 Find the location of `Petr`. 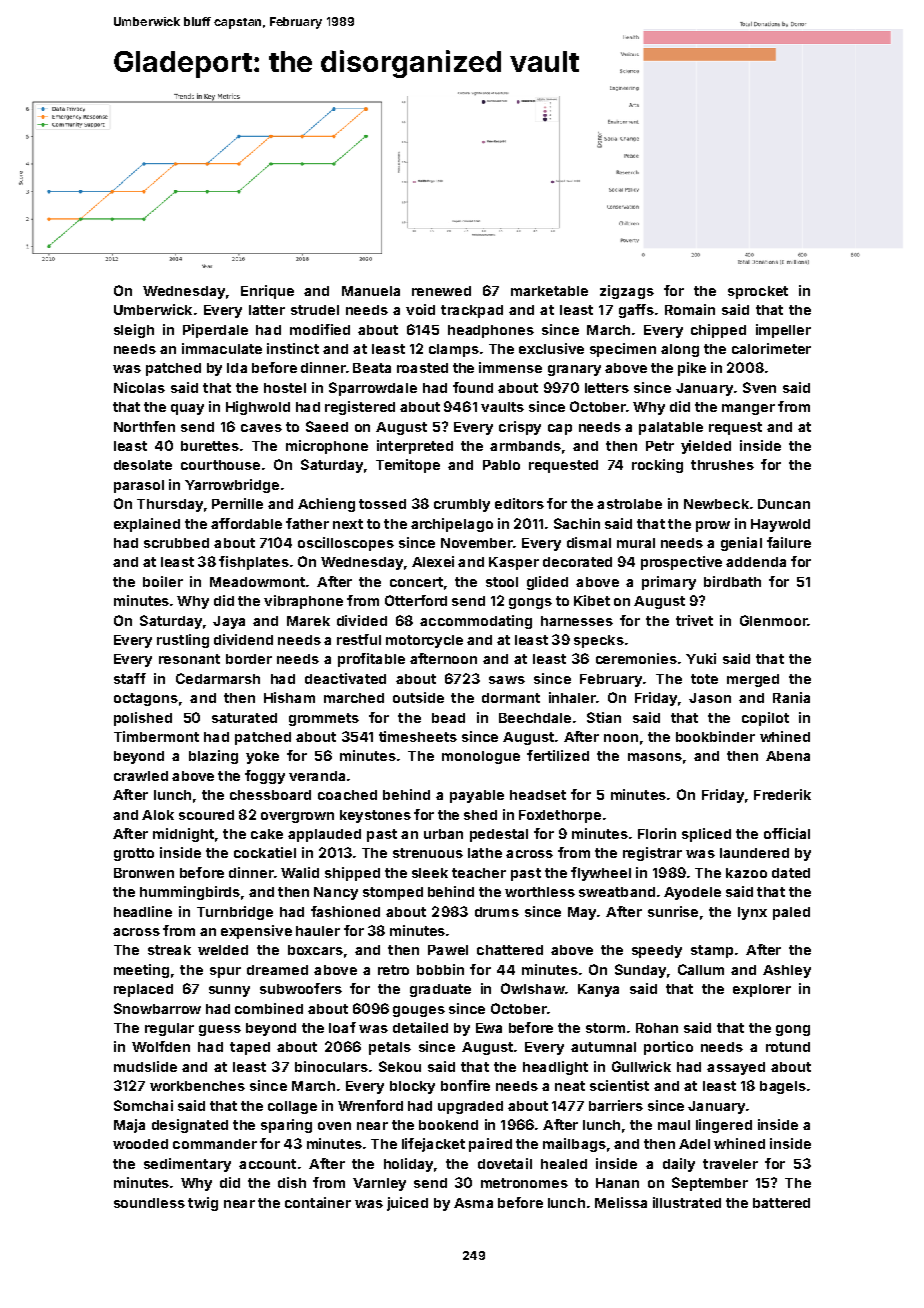

Petr is located at coordinates (660, 446).
